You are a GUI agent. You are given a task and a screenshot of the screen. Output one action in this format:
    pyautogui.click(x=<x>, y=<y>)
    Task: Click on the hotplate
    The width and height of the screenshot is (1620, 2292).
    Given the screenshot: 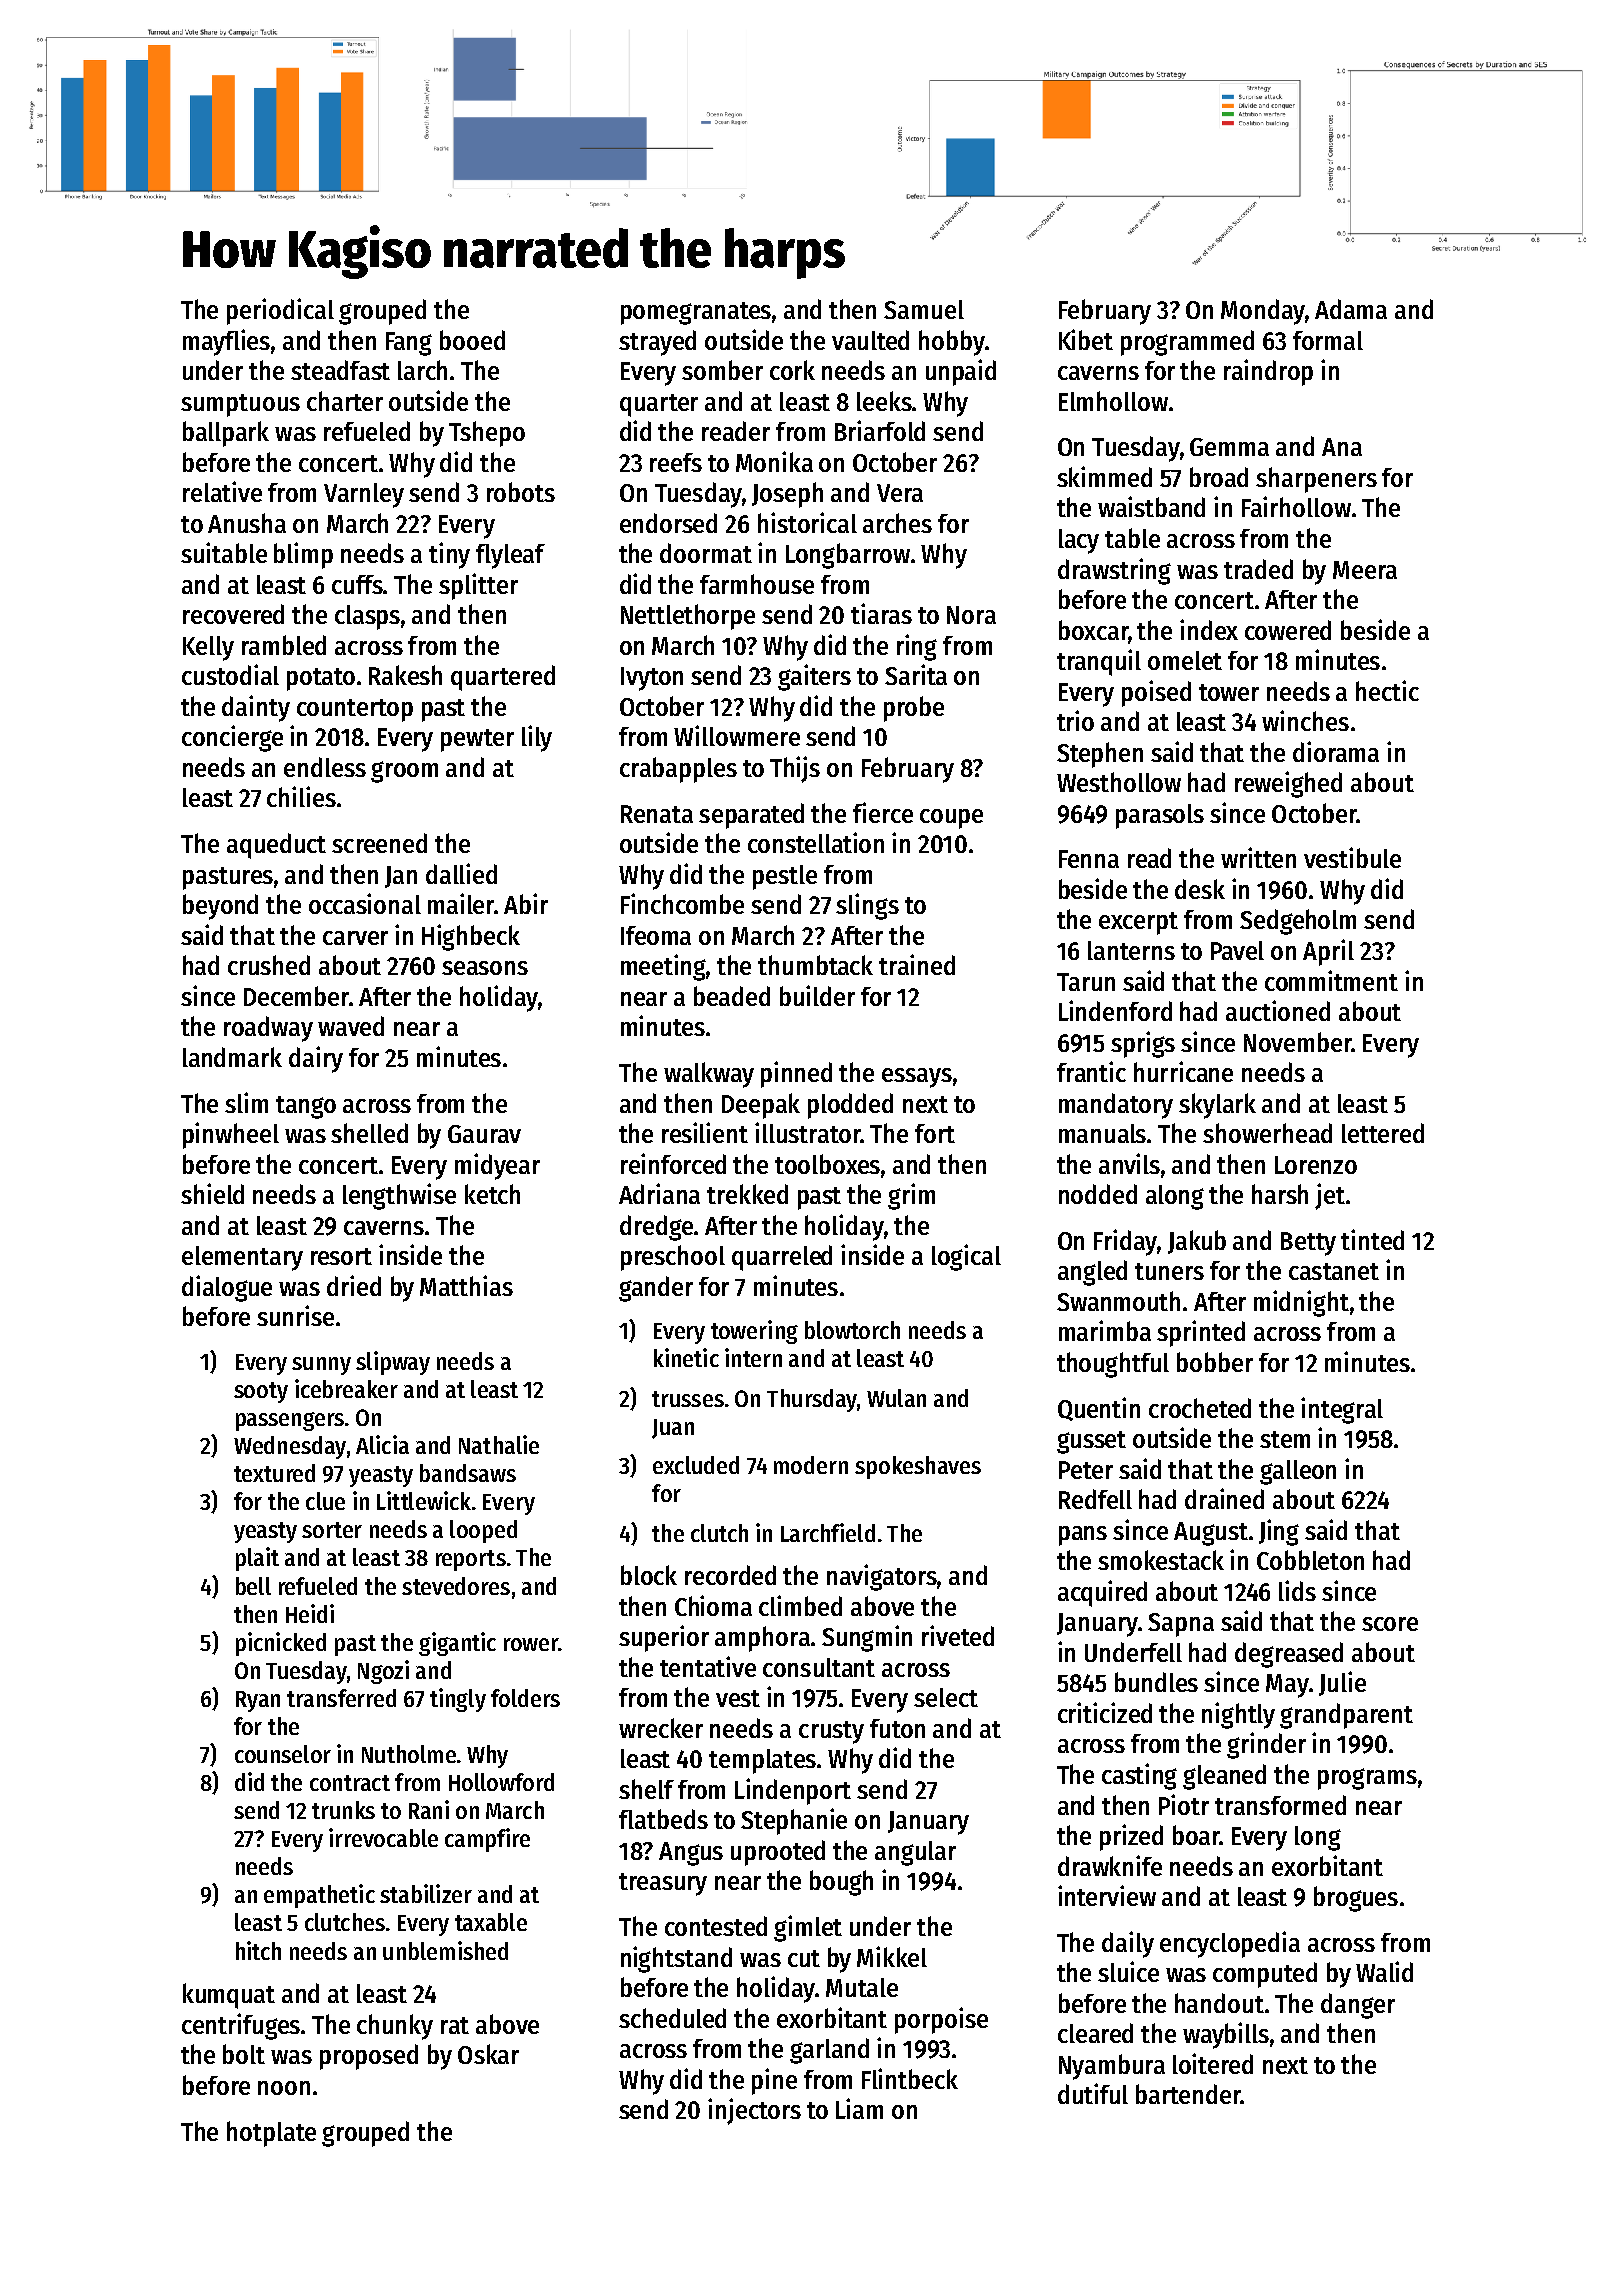 What is the action you would take?
    pyautogui.click(x=271, y=2134)
